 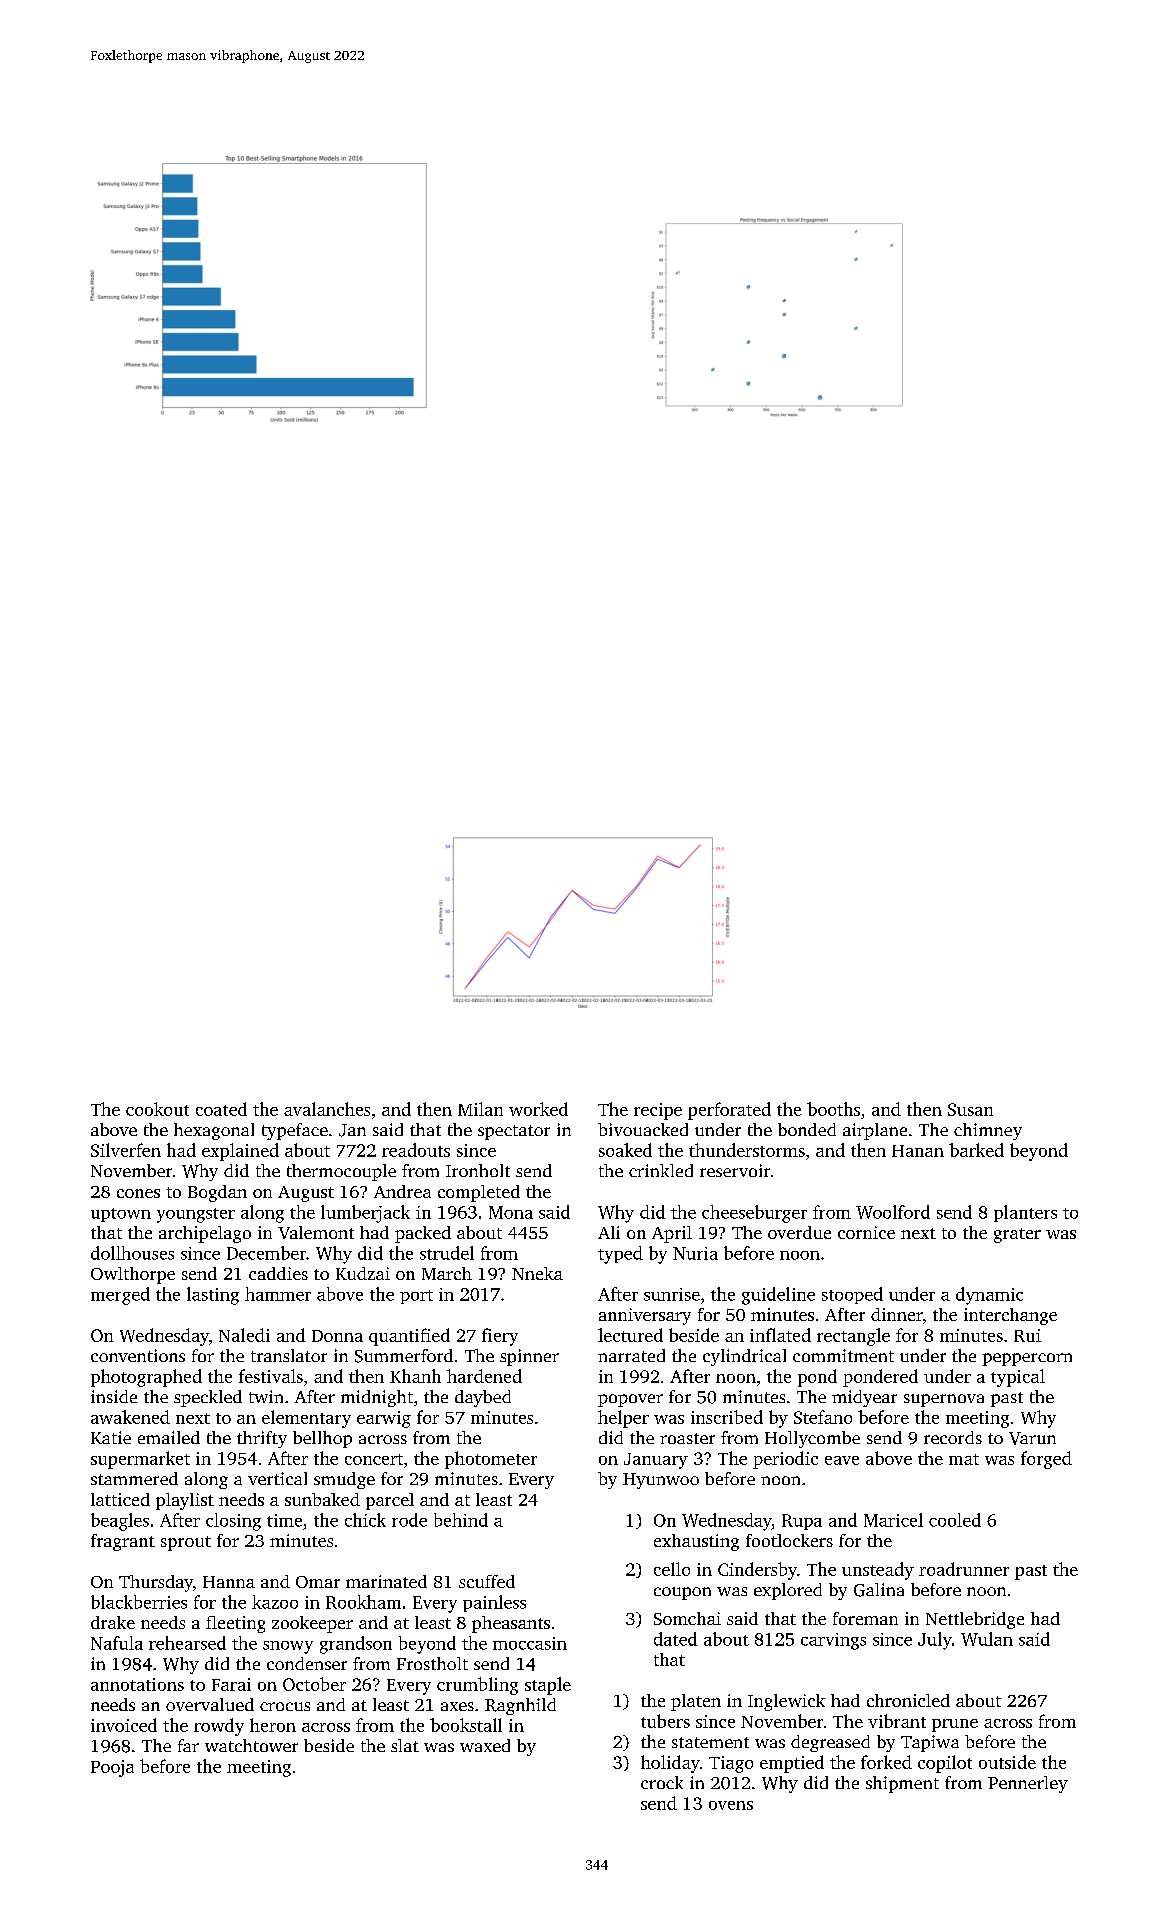 What do you see at coordinates (1046, 1460) in the image?
I see `forged` at bounding box center [1046, 1460].
